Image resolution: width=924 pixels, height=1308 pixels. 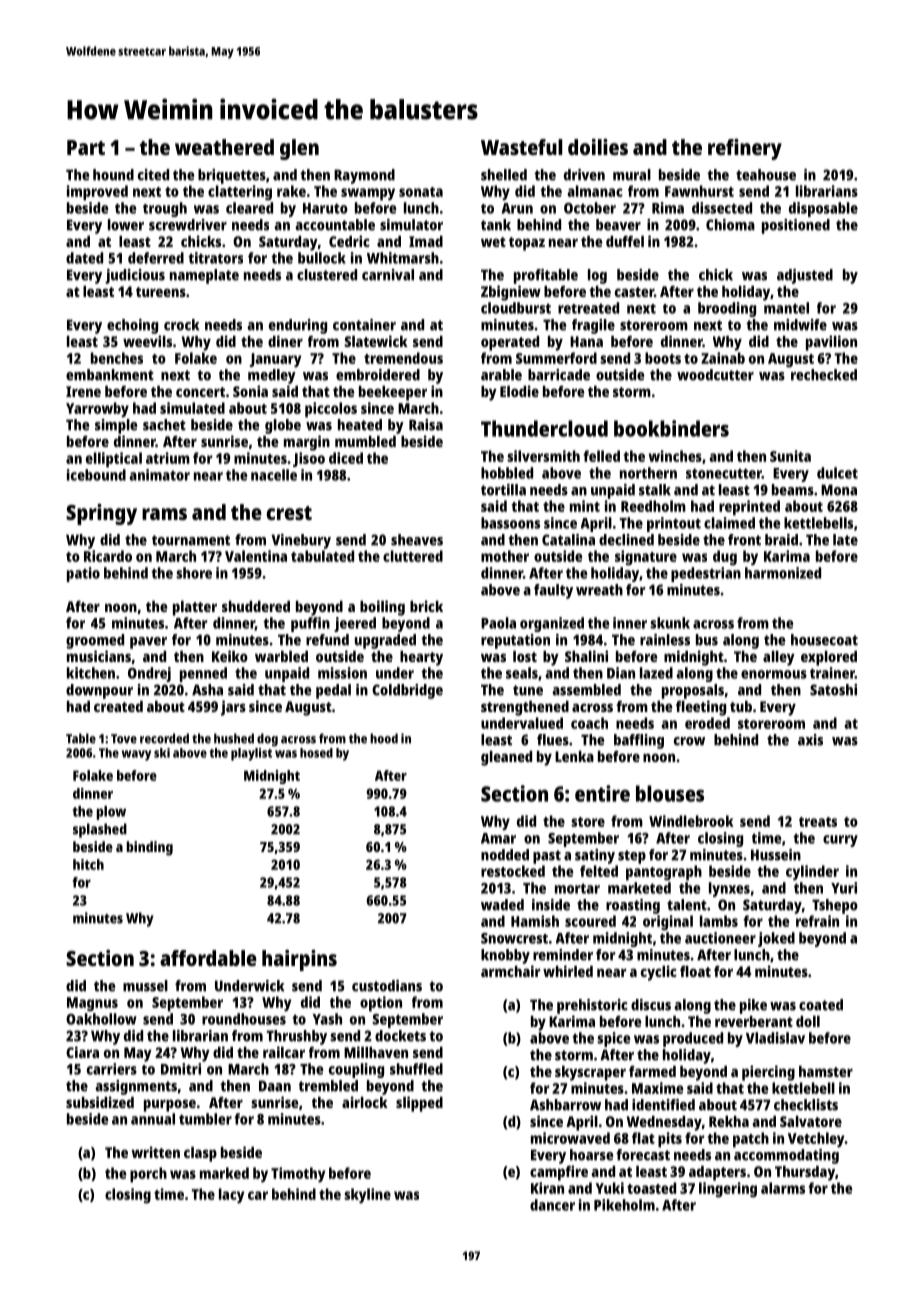 What do you see at coordinates (421, 658) in the document?
I see `hearty` at bounding box center [421, 658].
